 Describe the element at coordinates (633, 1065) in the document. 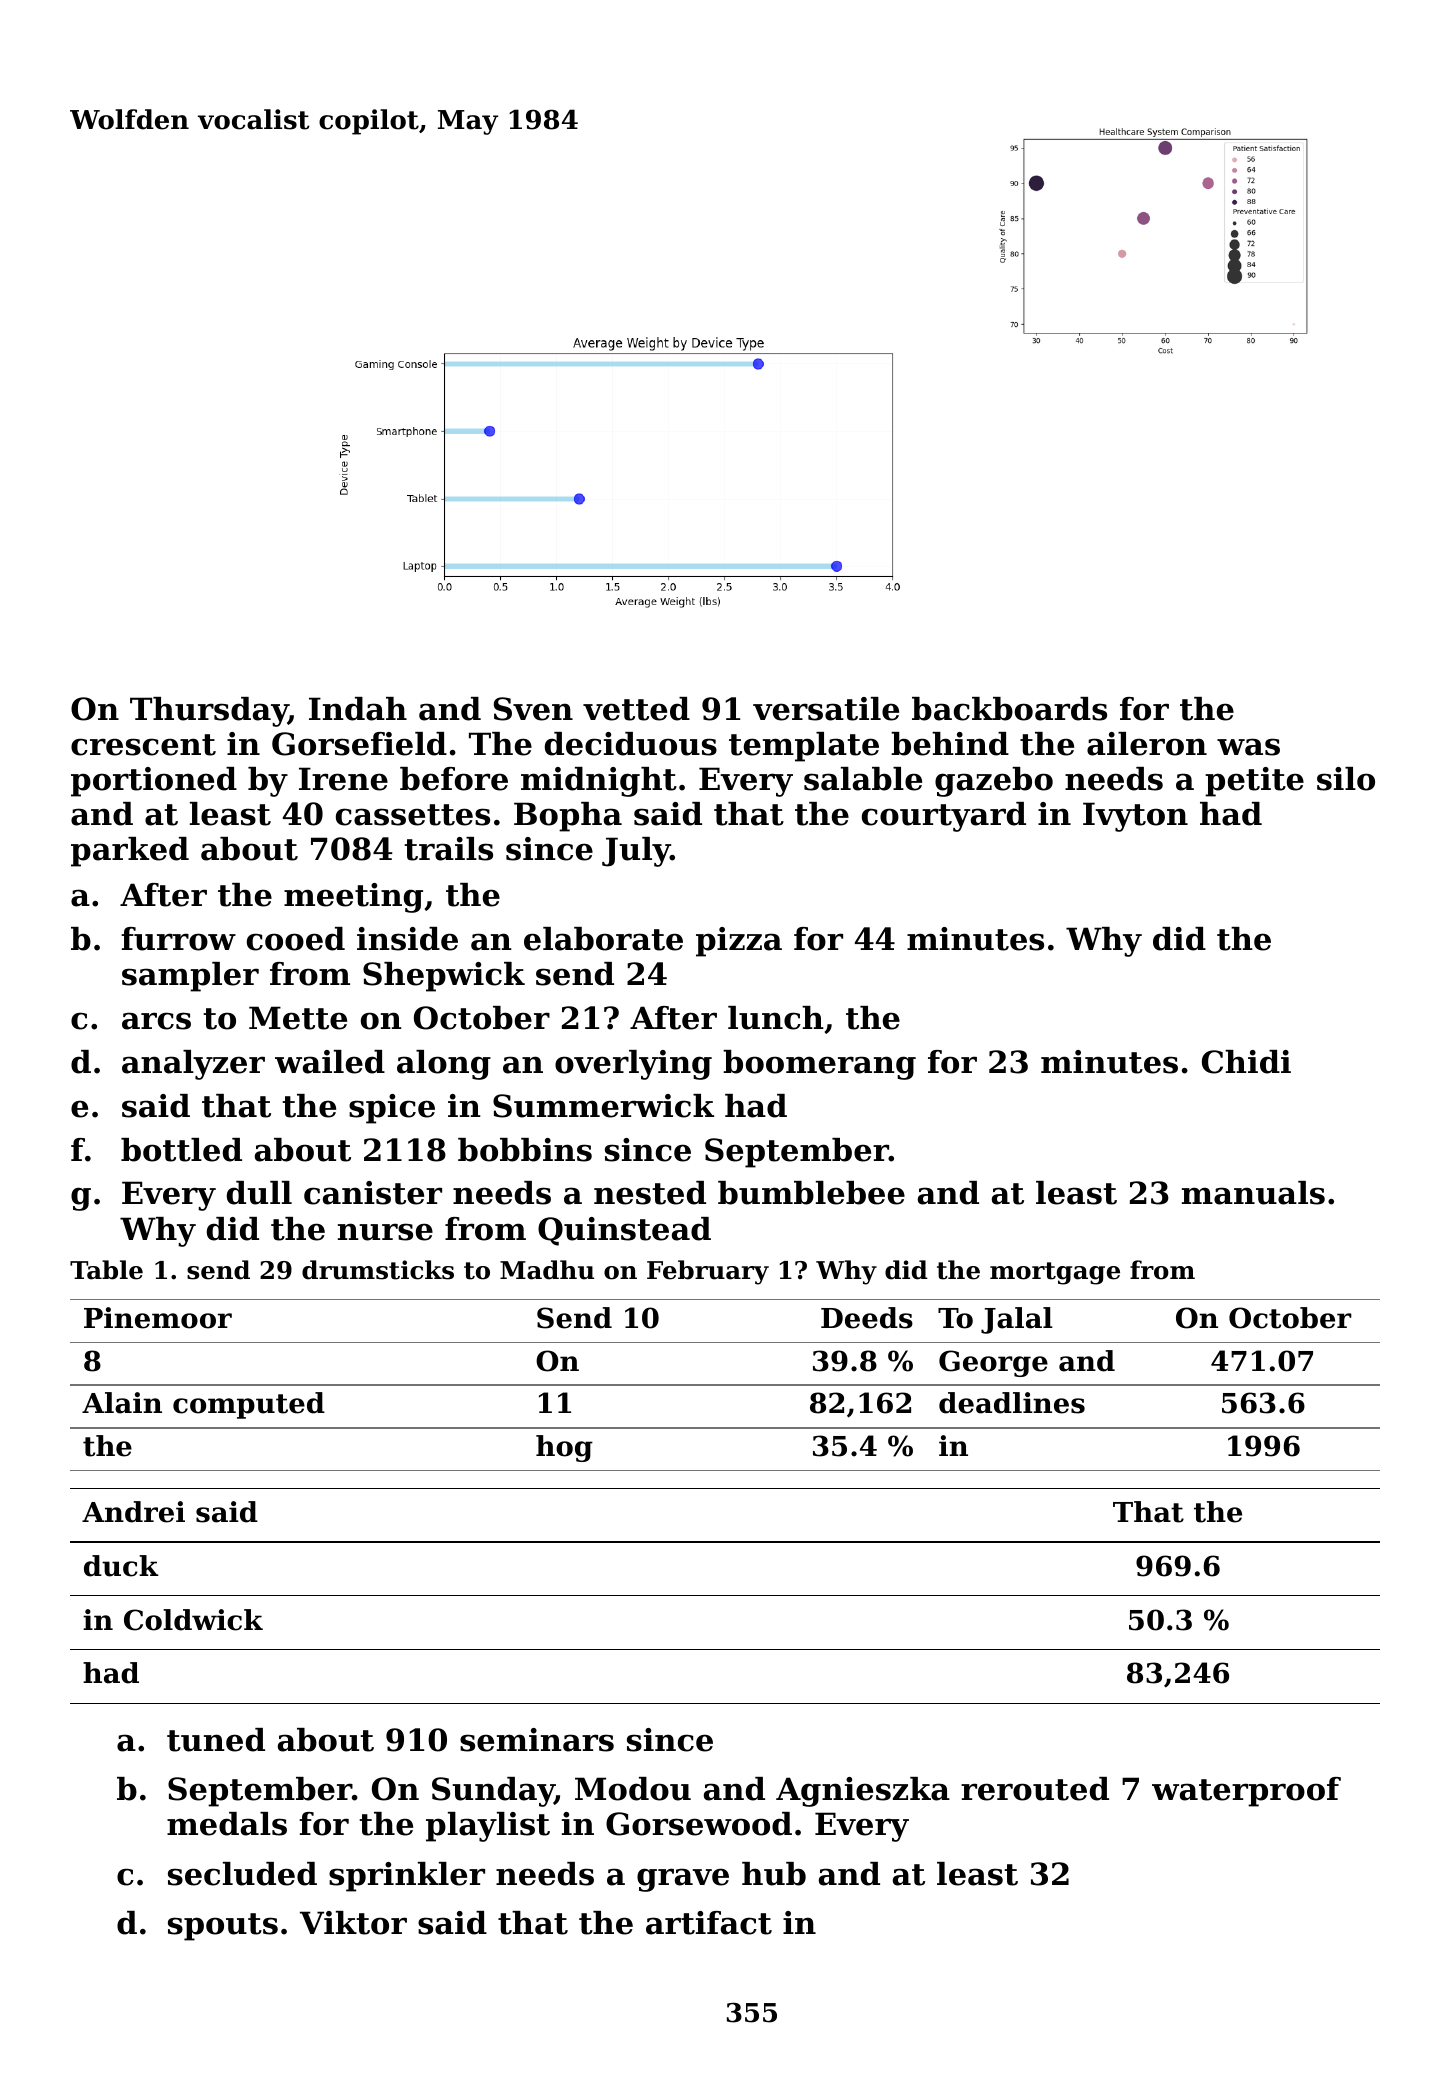

I see `overlying` at that location.
